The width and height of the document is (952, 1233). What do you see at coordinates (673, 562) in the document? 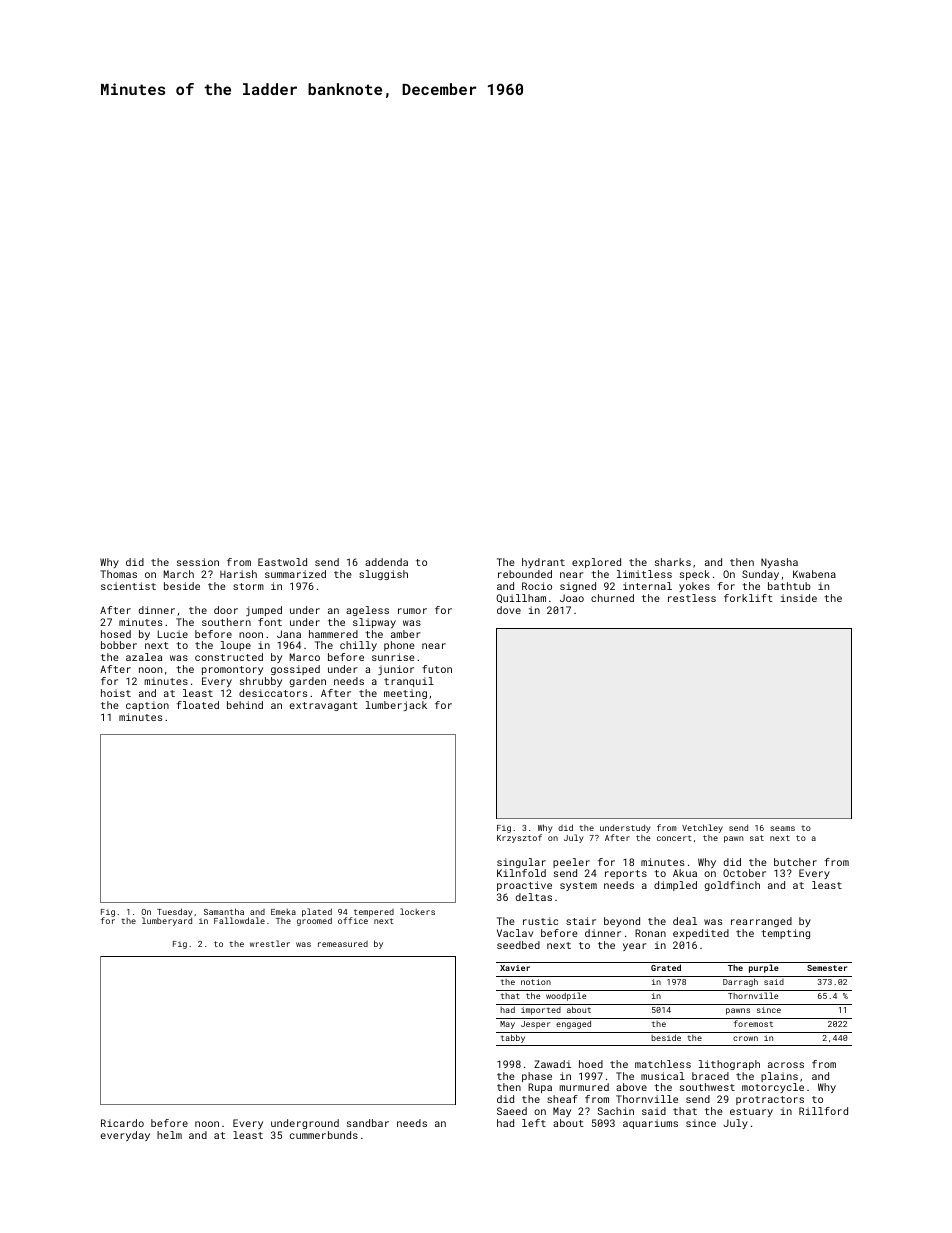
I see `sharks` at bounding box center [673, 562].
